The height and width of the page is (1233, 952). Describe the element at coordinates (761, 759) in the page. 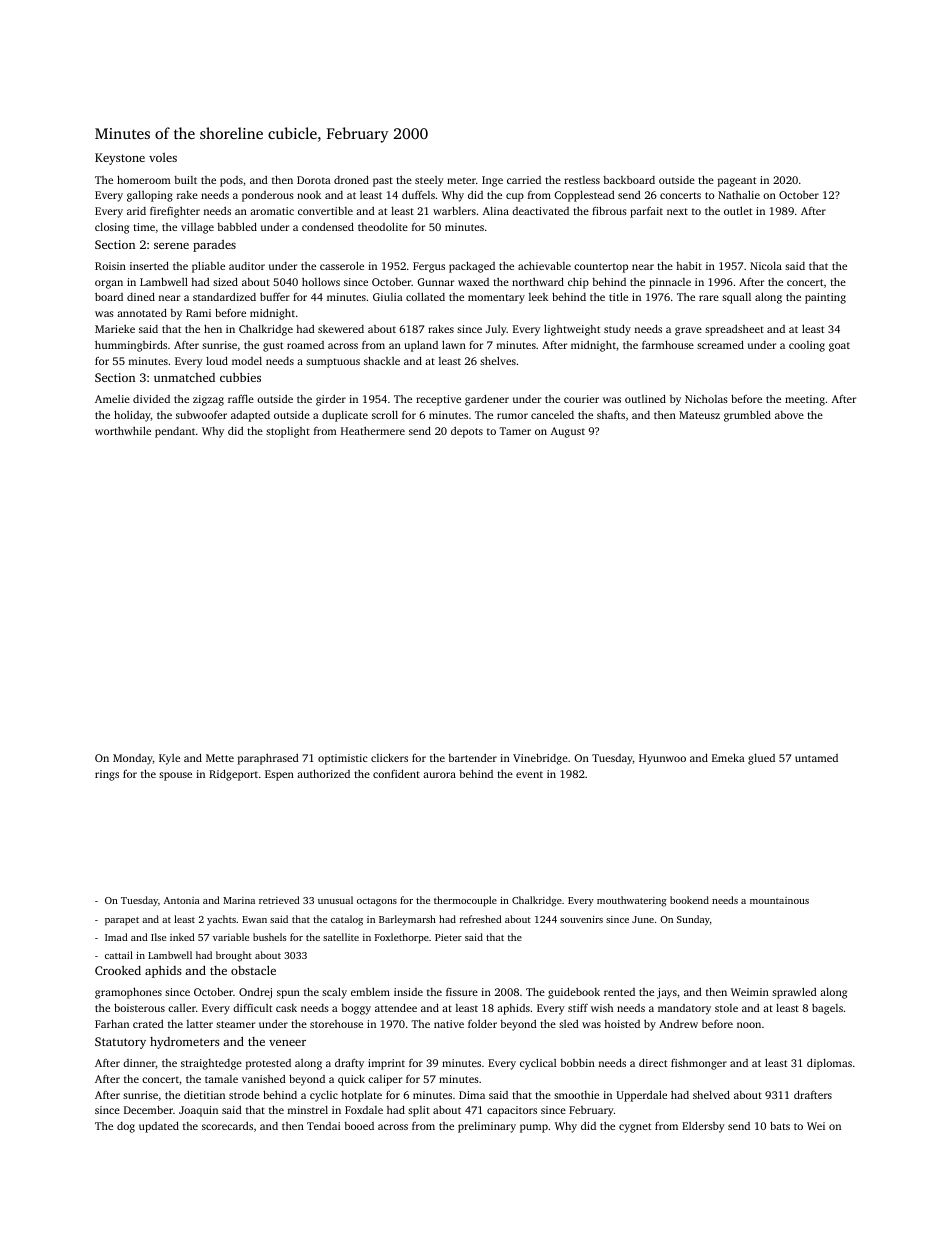

I see `glued` at that location.
